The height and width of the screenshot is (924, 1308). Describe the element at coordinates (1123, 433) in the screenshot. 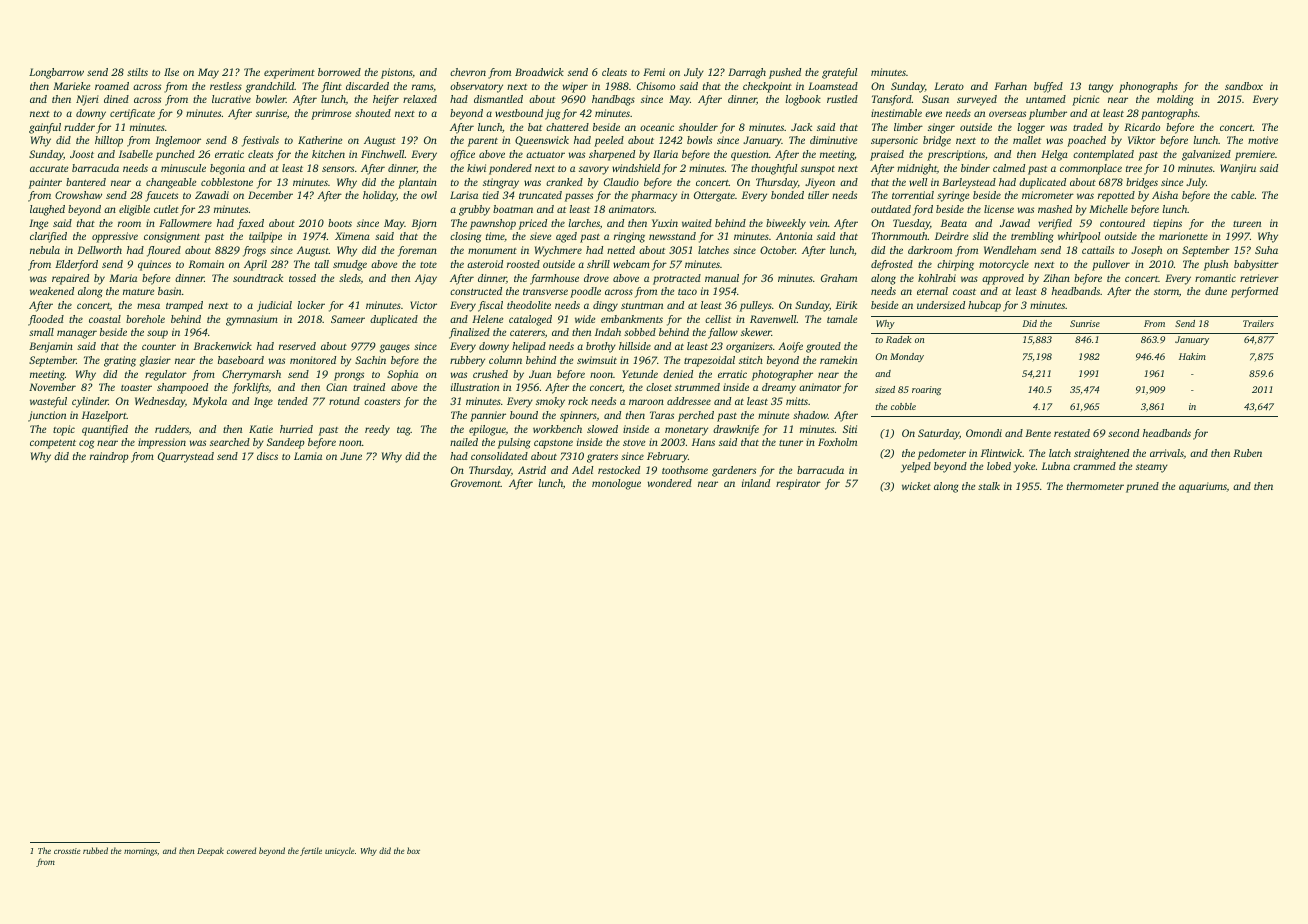

I see `second` at that location.
